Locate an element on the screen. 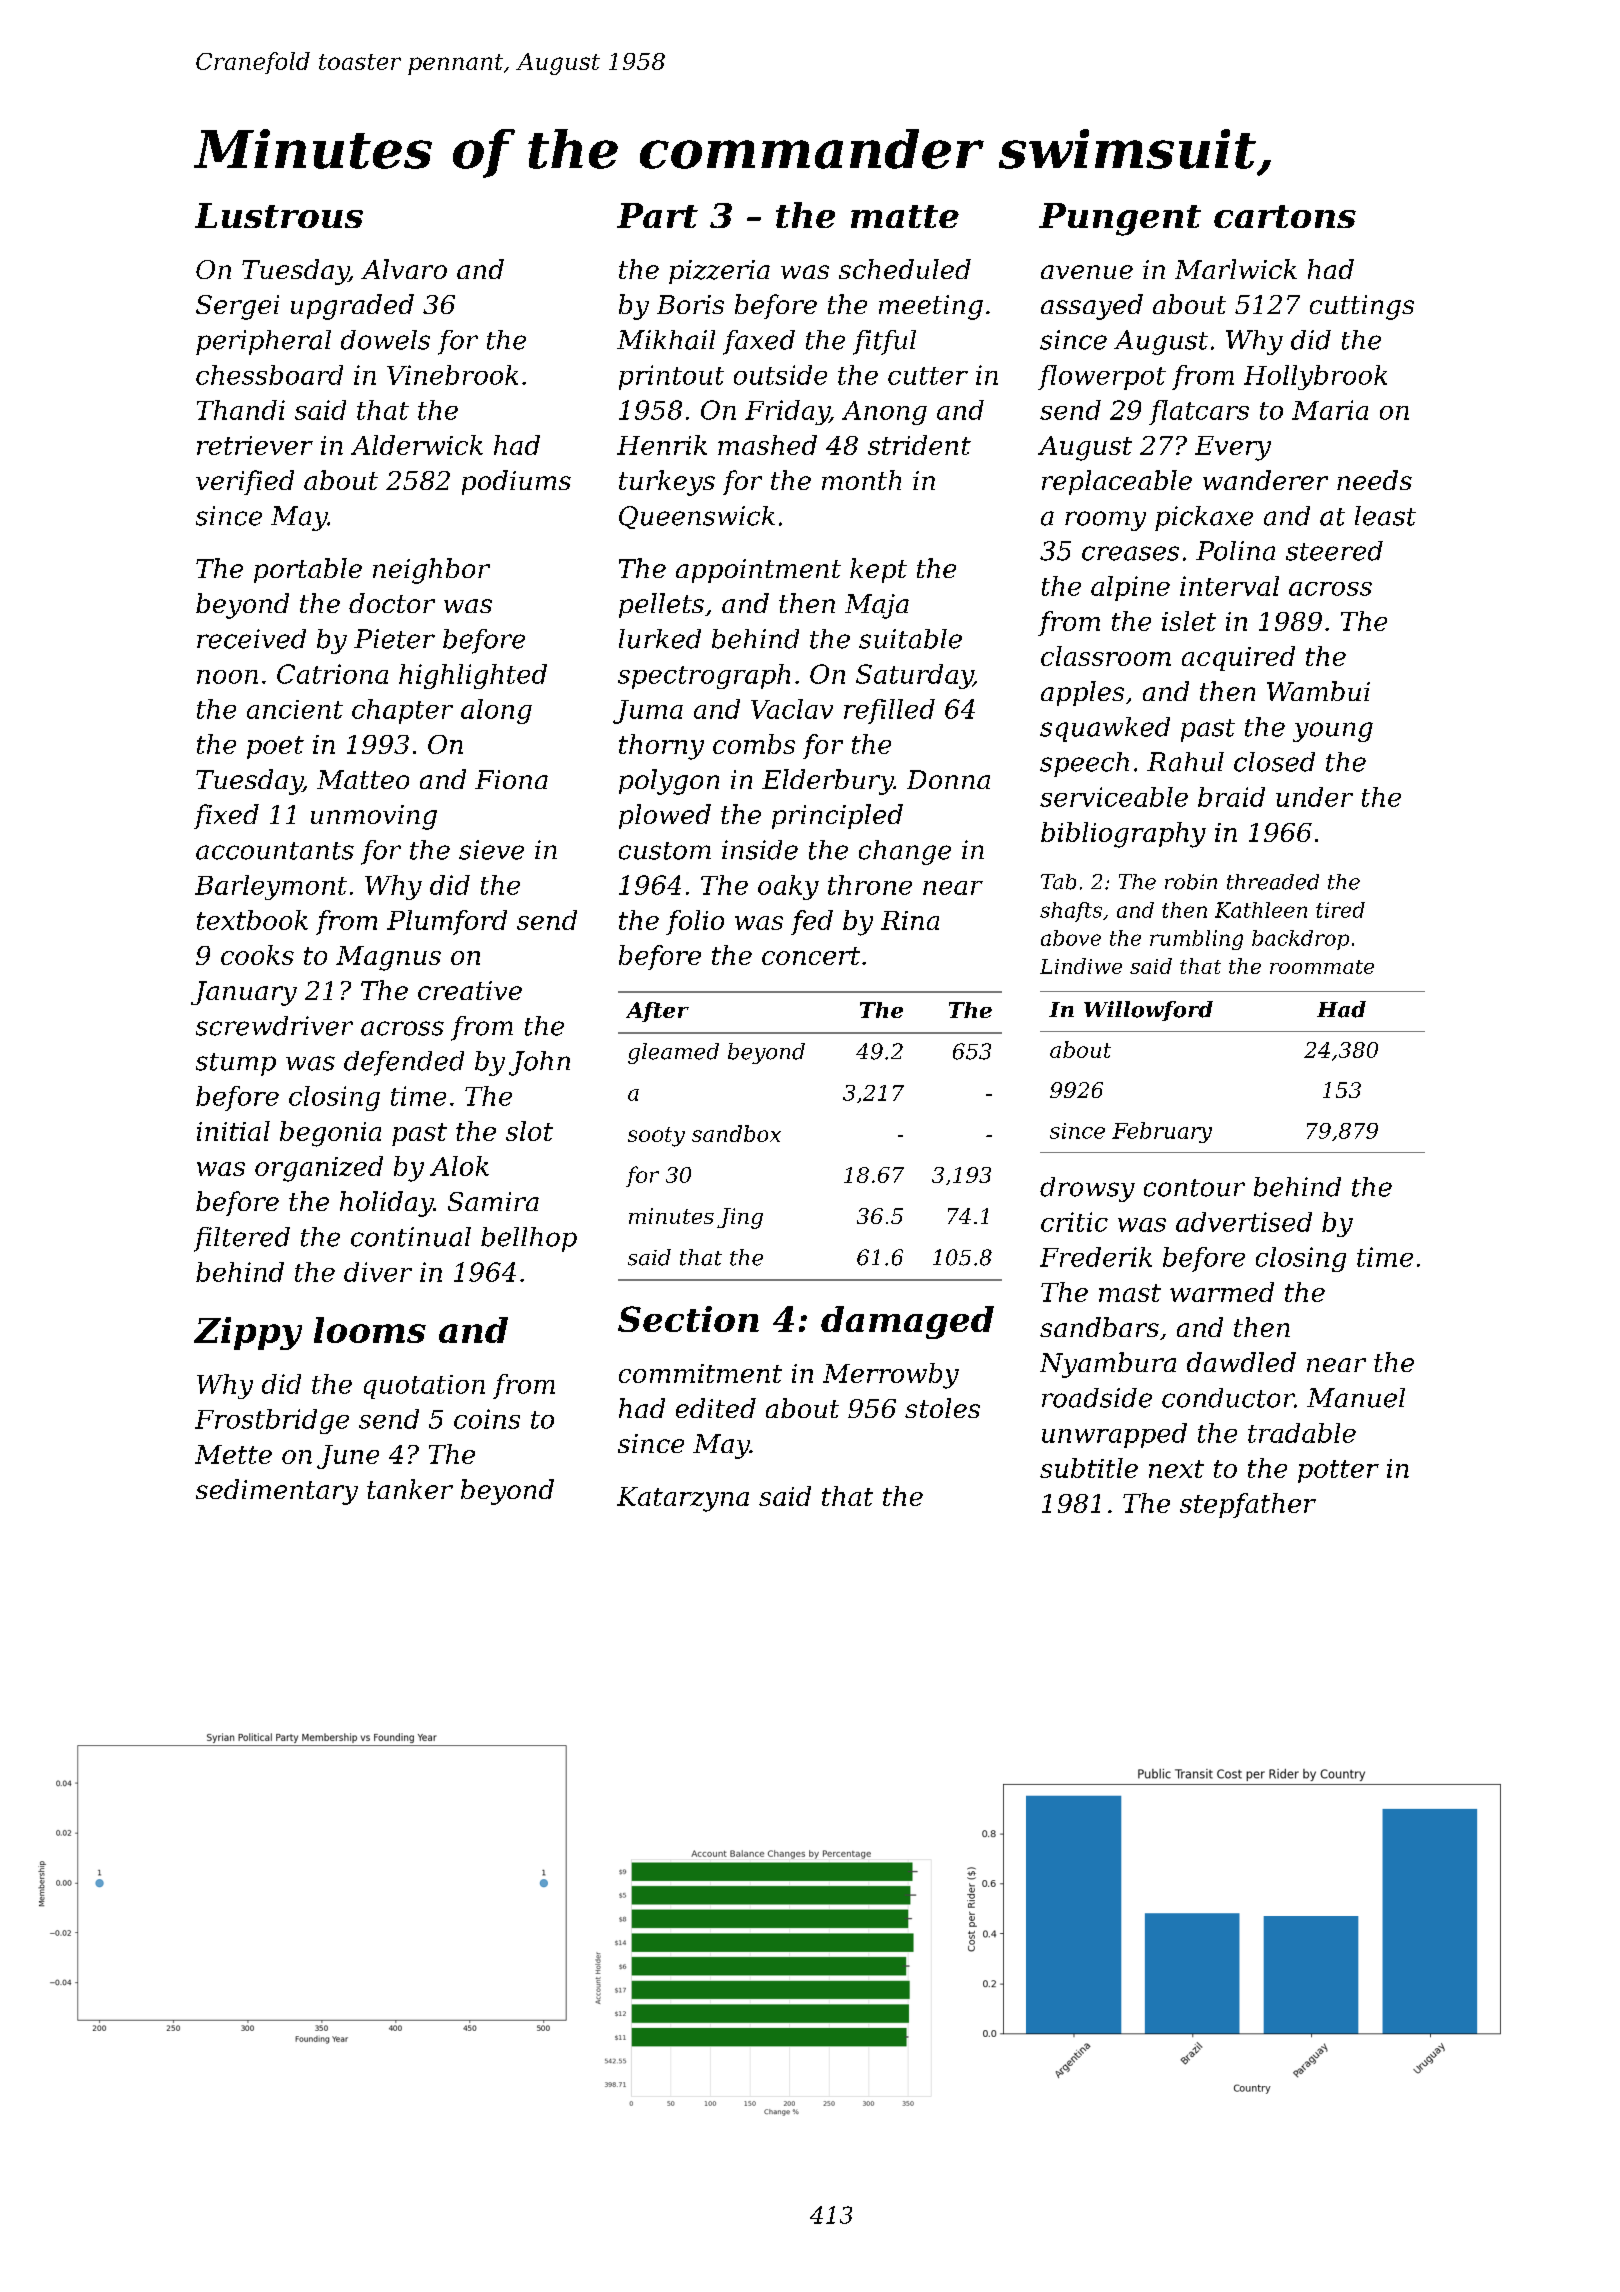  Wambui is located at coordinates (1318, 691).
